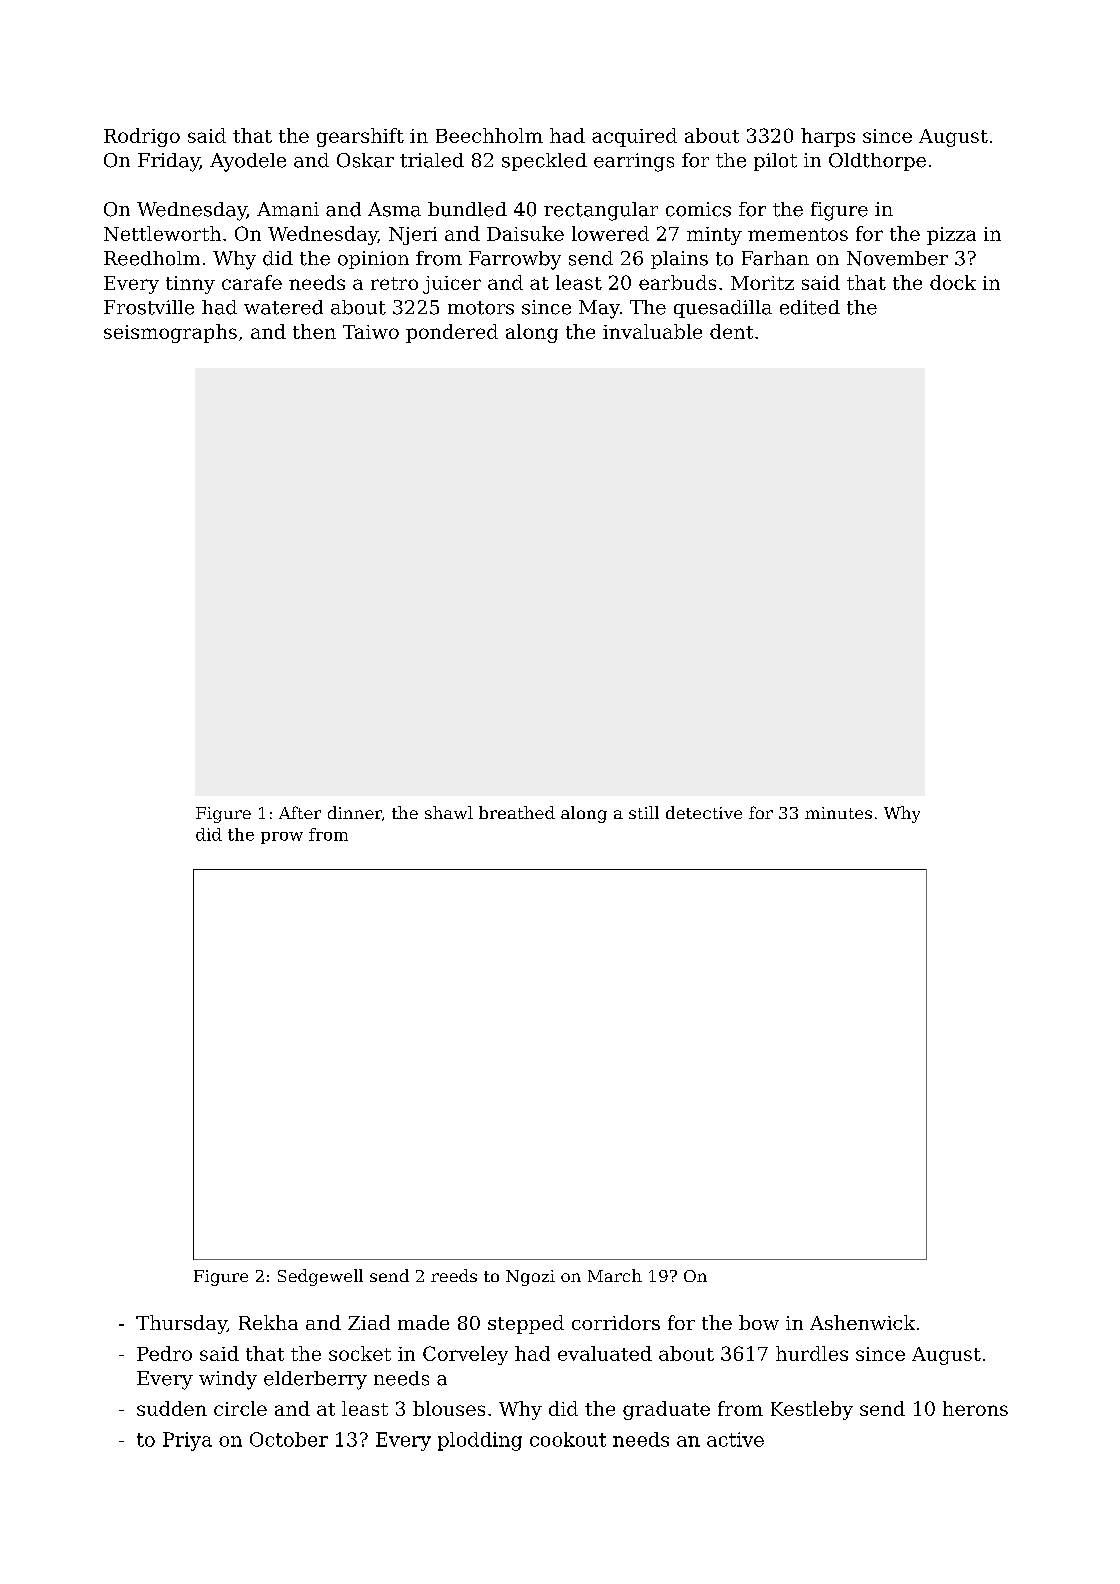 This screenshot has width=1120, height=1584. Describe the element at coordinates (300, 812) in the screenshot. I see `After` at that location.
